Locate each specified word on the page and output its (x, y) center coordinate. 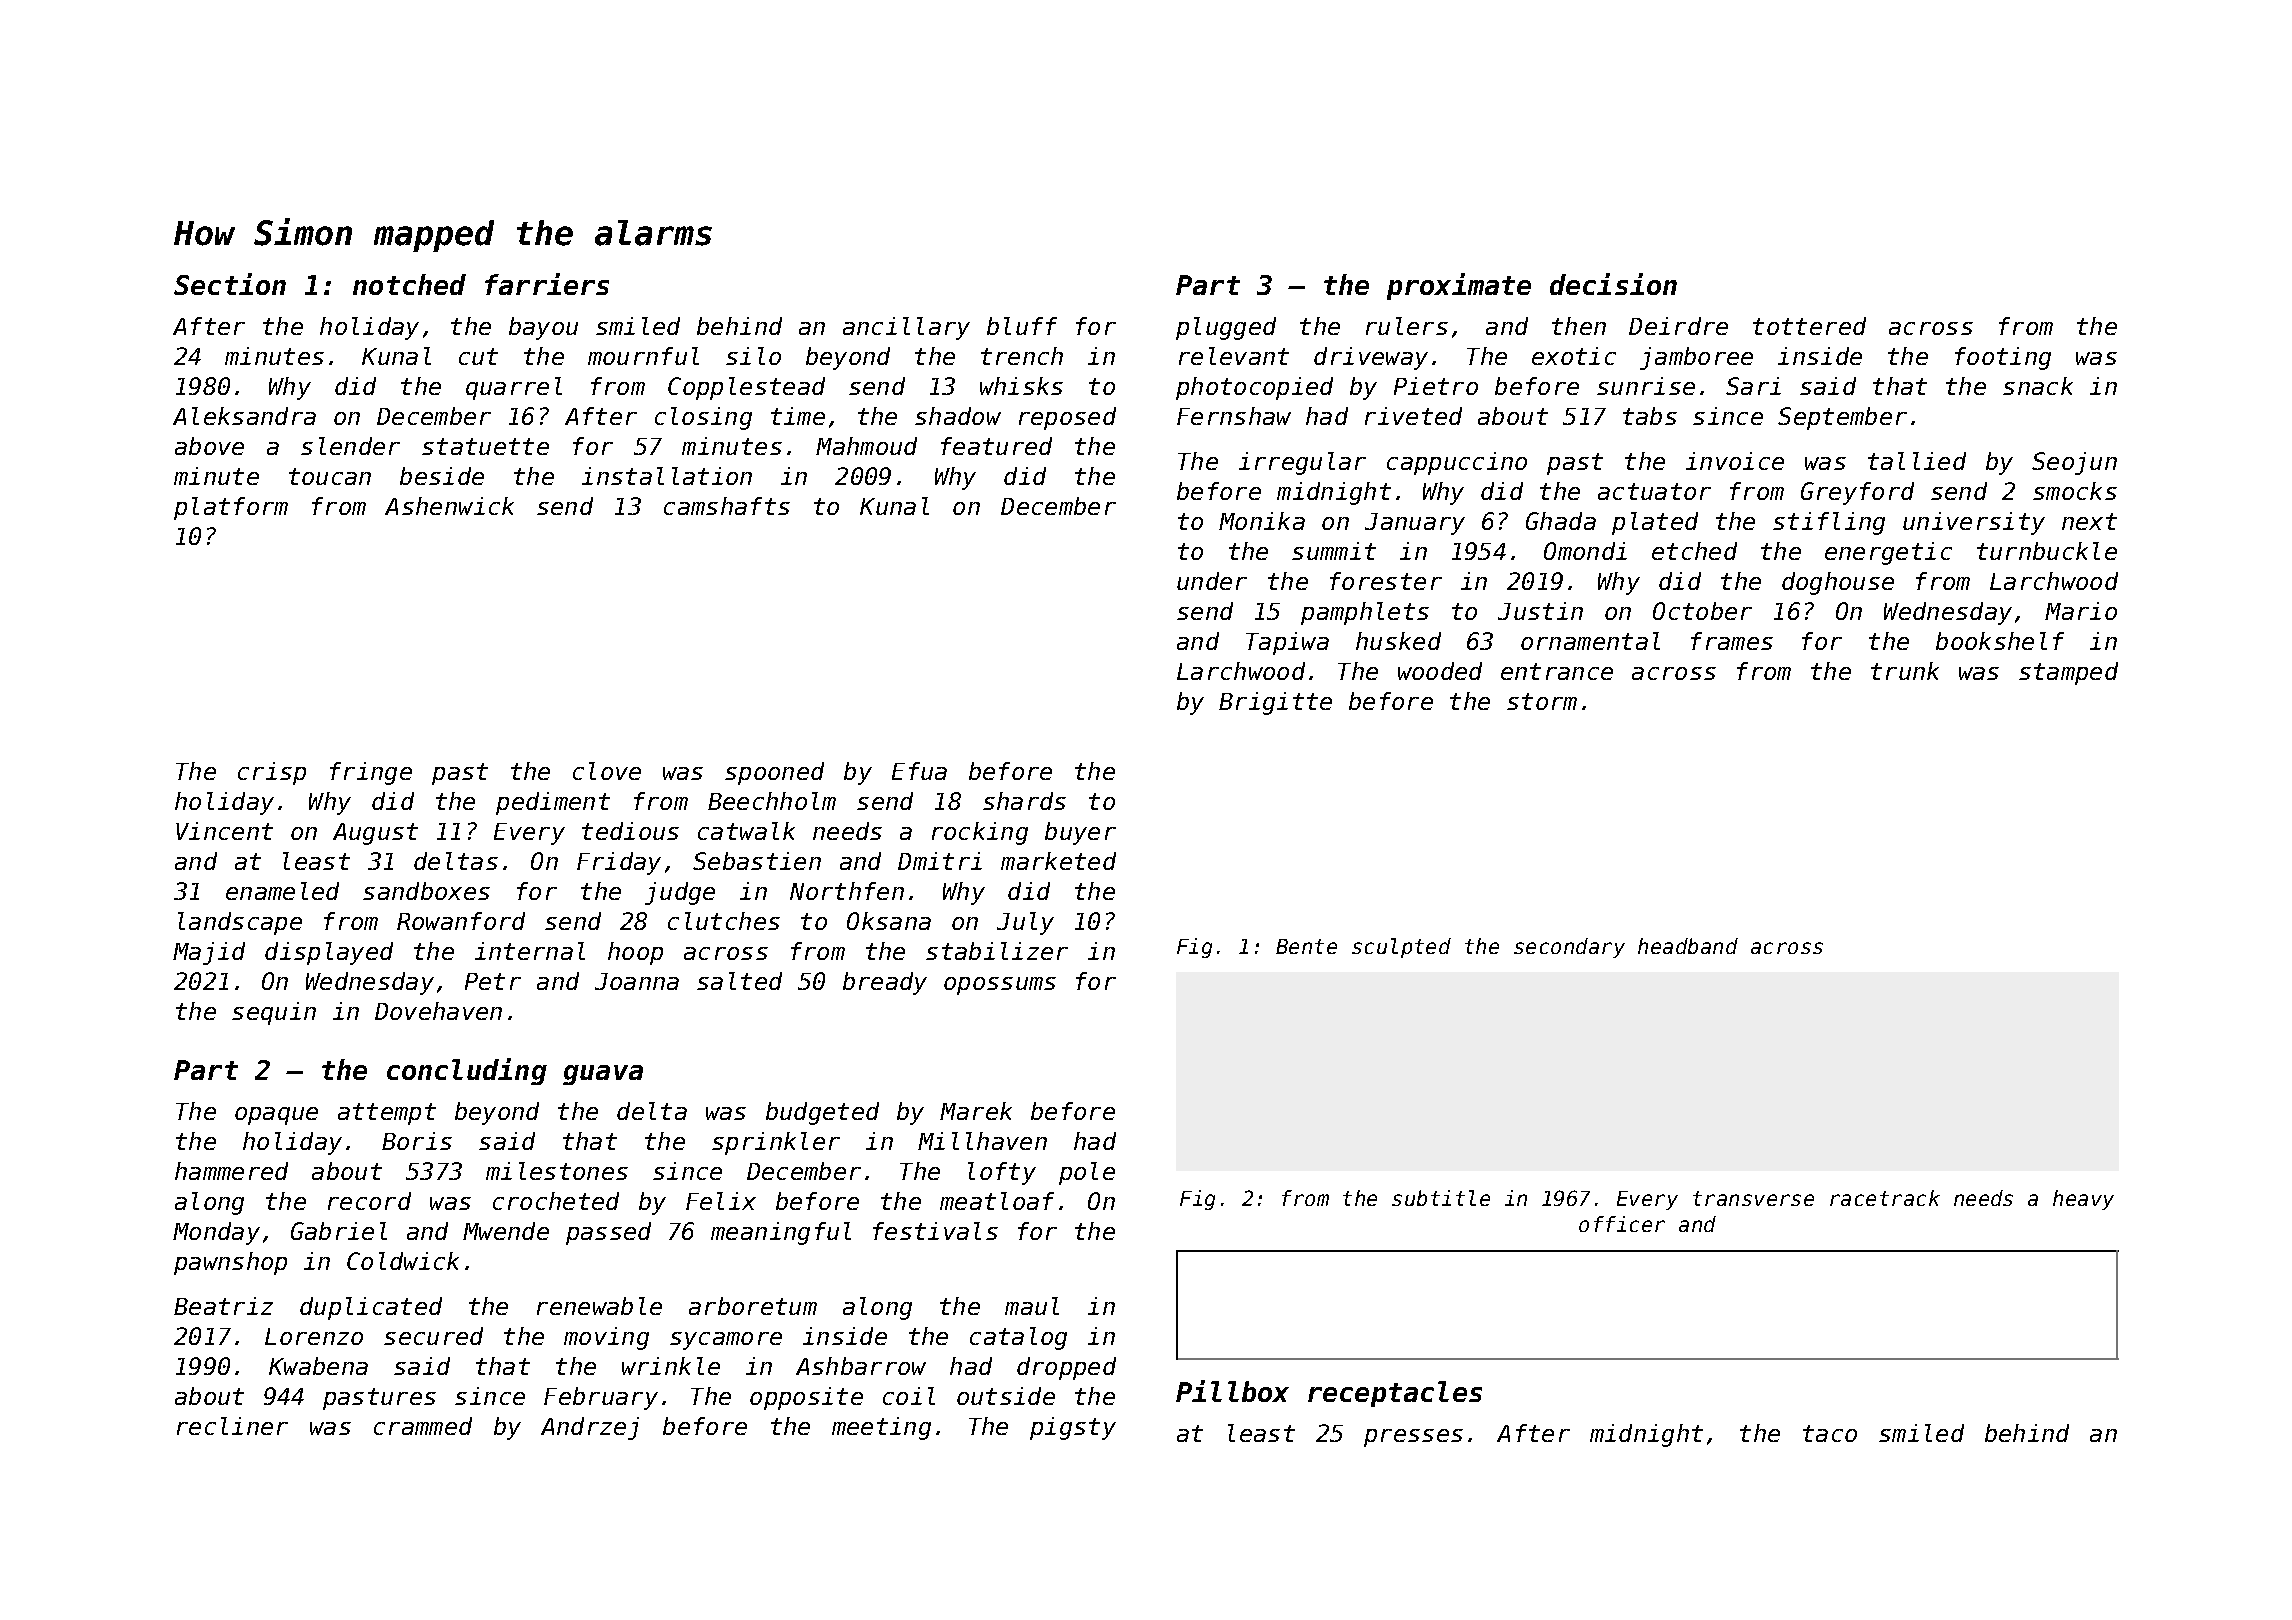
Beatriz (223, 1306)
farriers (547, 284)
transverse (1753, 1198)
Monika (1262, 521)
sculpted (1401, 948)
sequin (274, 1013)
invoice (1735, 461)
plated (1655, 523)
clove (607, 771)
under (1212, 581)
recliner (232, 1426)
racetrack (1885, 1198)
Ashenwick (449, 506)
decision (1613, 284)
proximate (1459, 286)
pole (1087, 1173)
